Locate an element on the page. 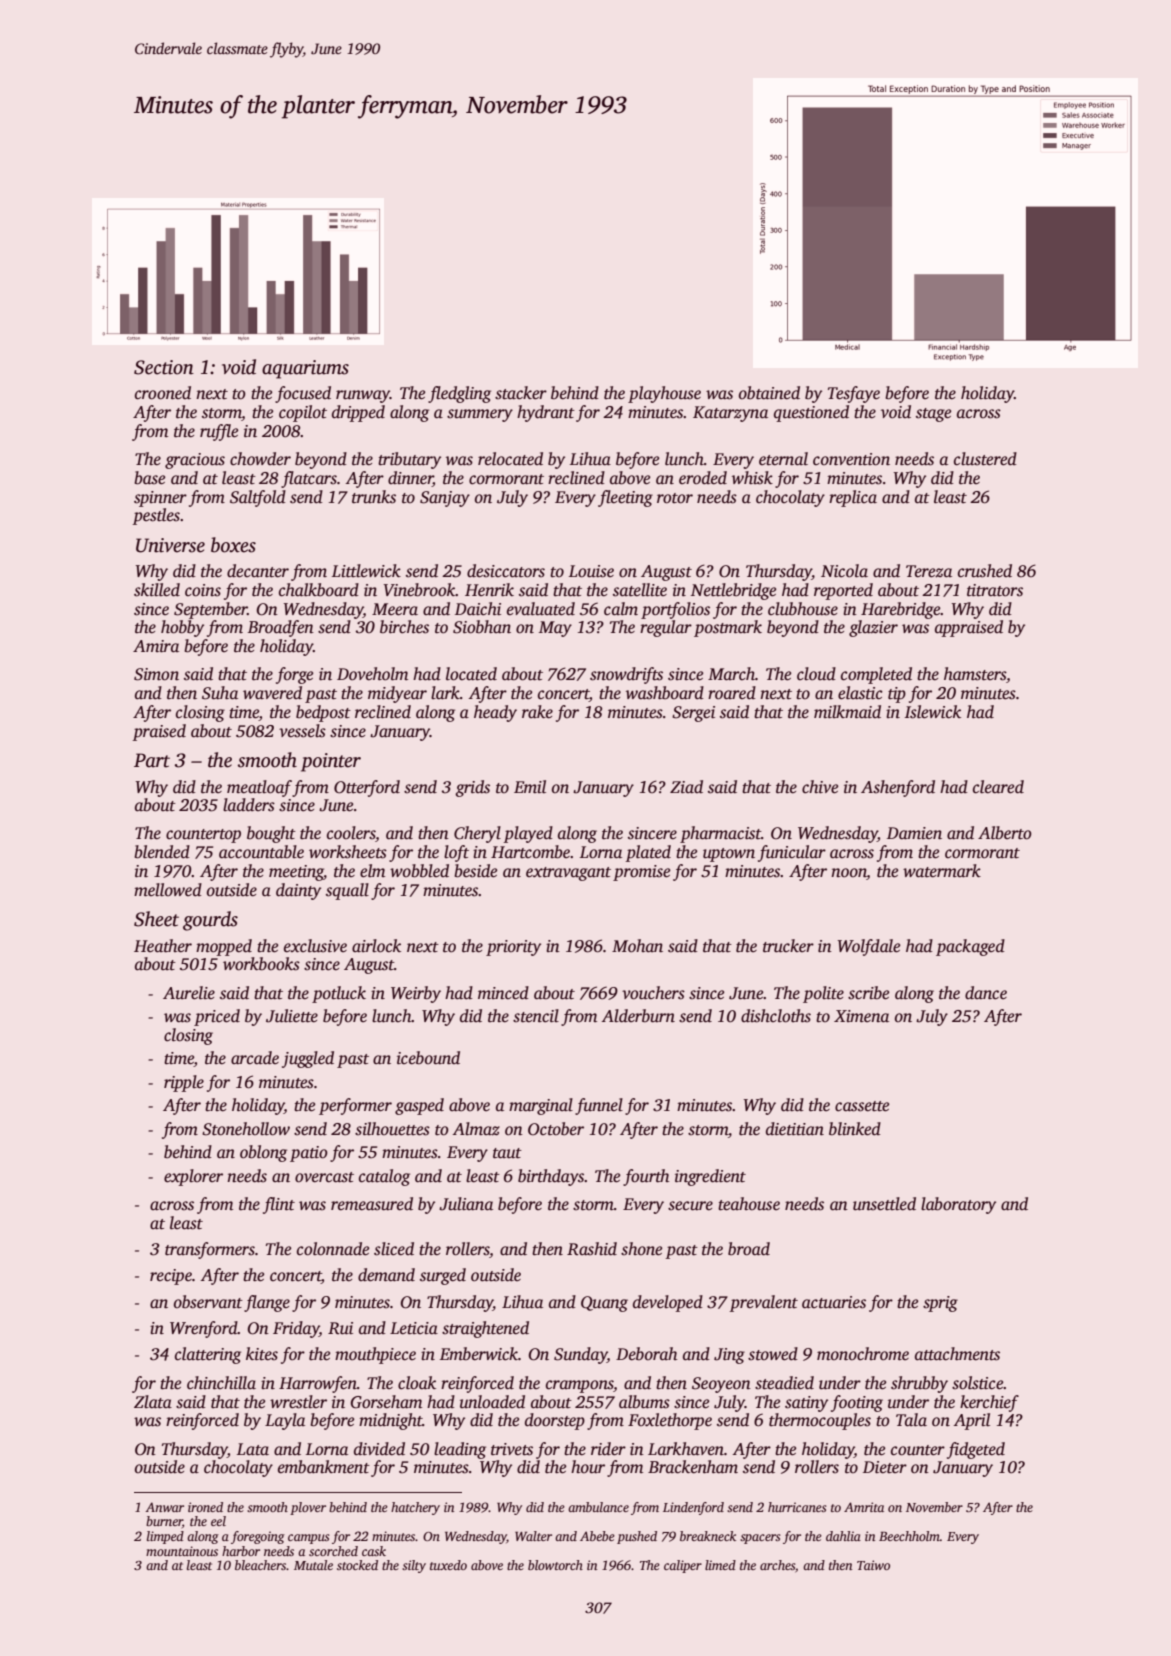 This document has width=1171, height=1656. divided is located at coordinates (379, 1449).
